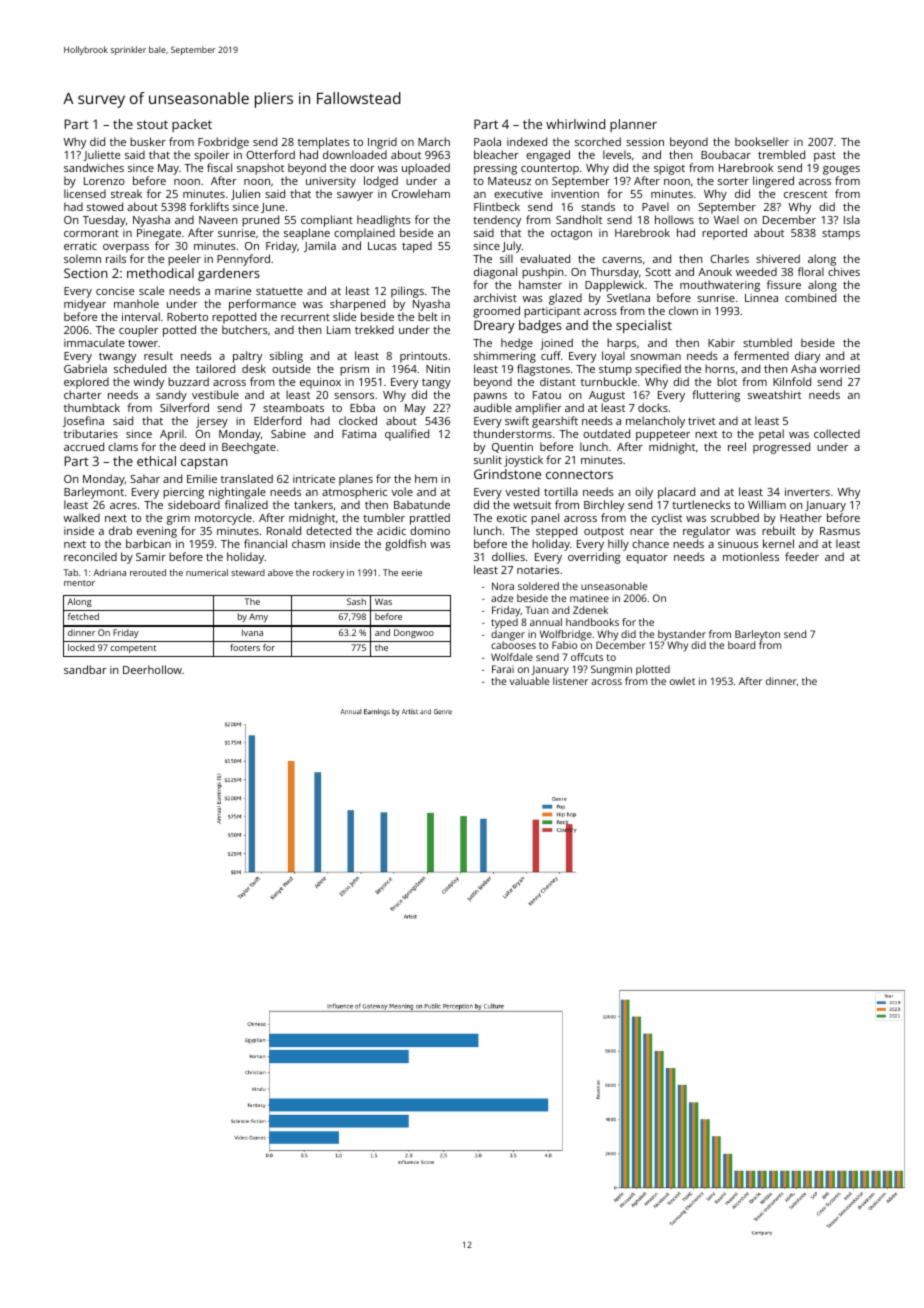 The width and height of the screenshot is (924, 1308). Describe the element at coordinates (506, 258) in the screenshot. I see `sill` at that location.
